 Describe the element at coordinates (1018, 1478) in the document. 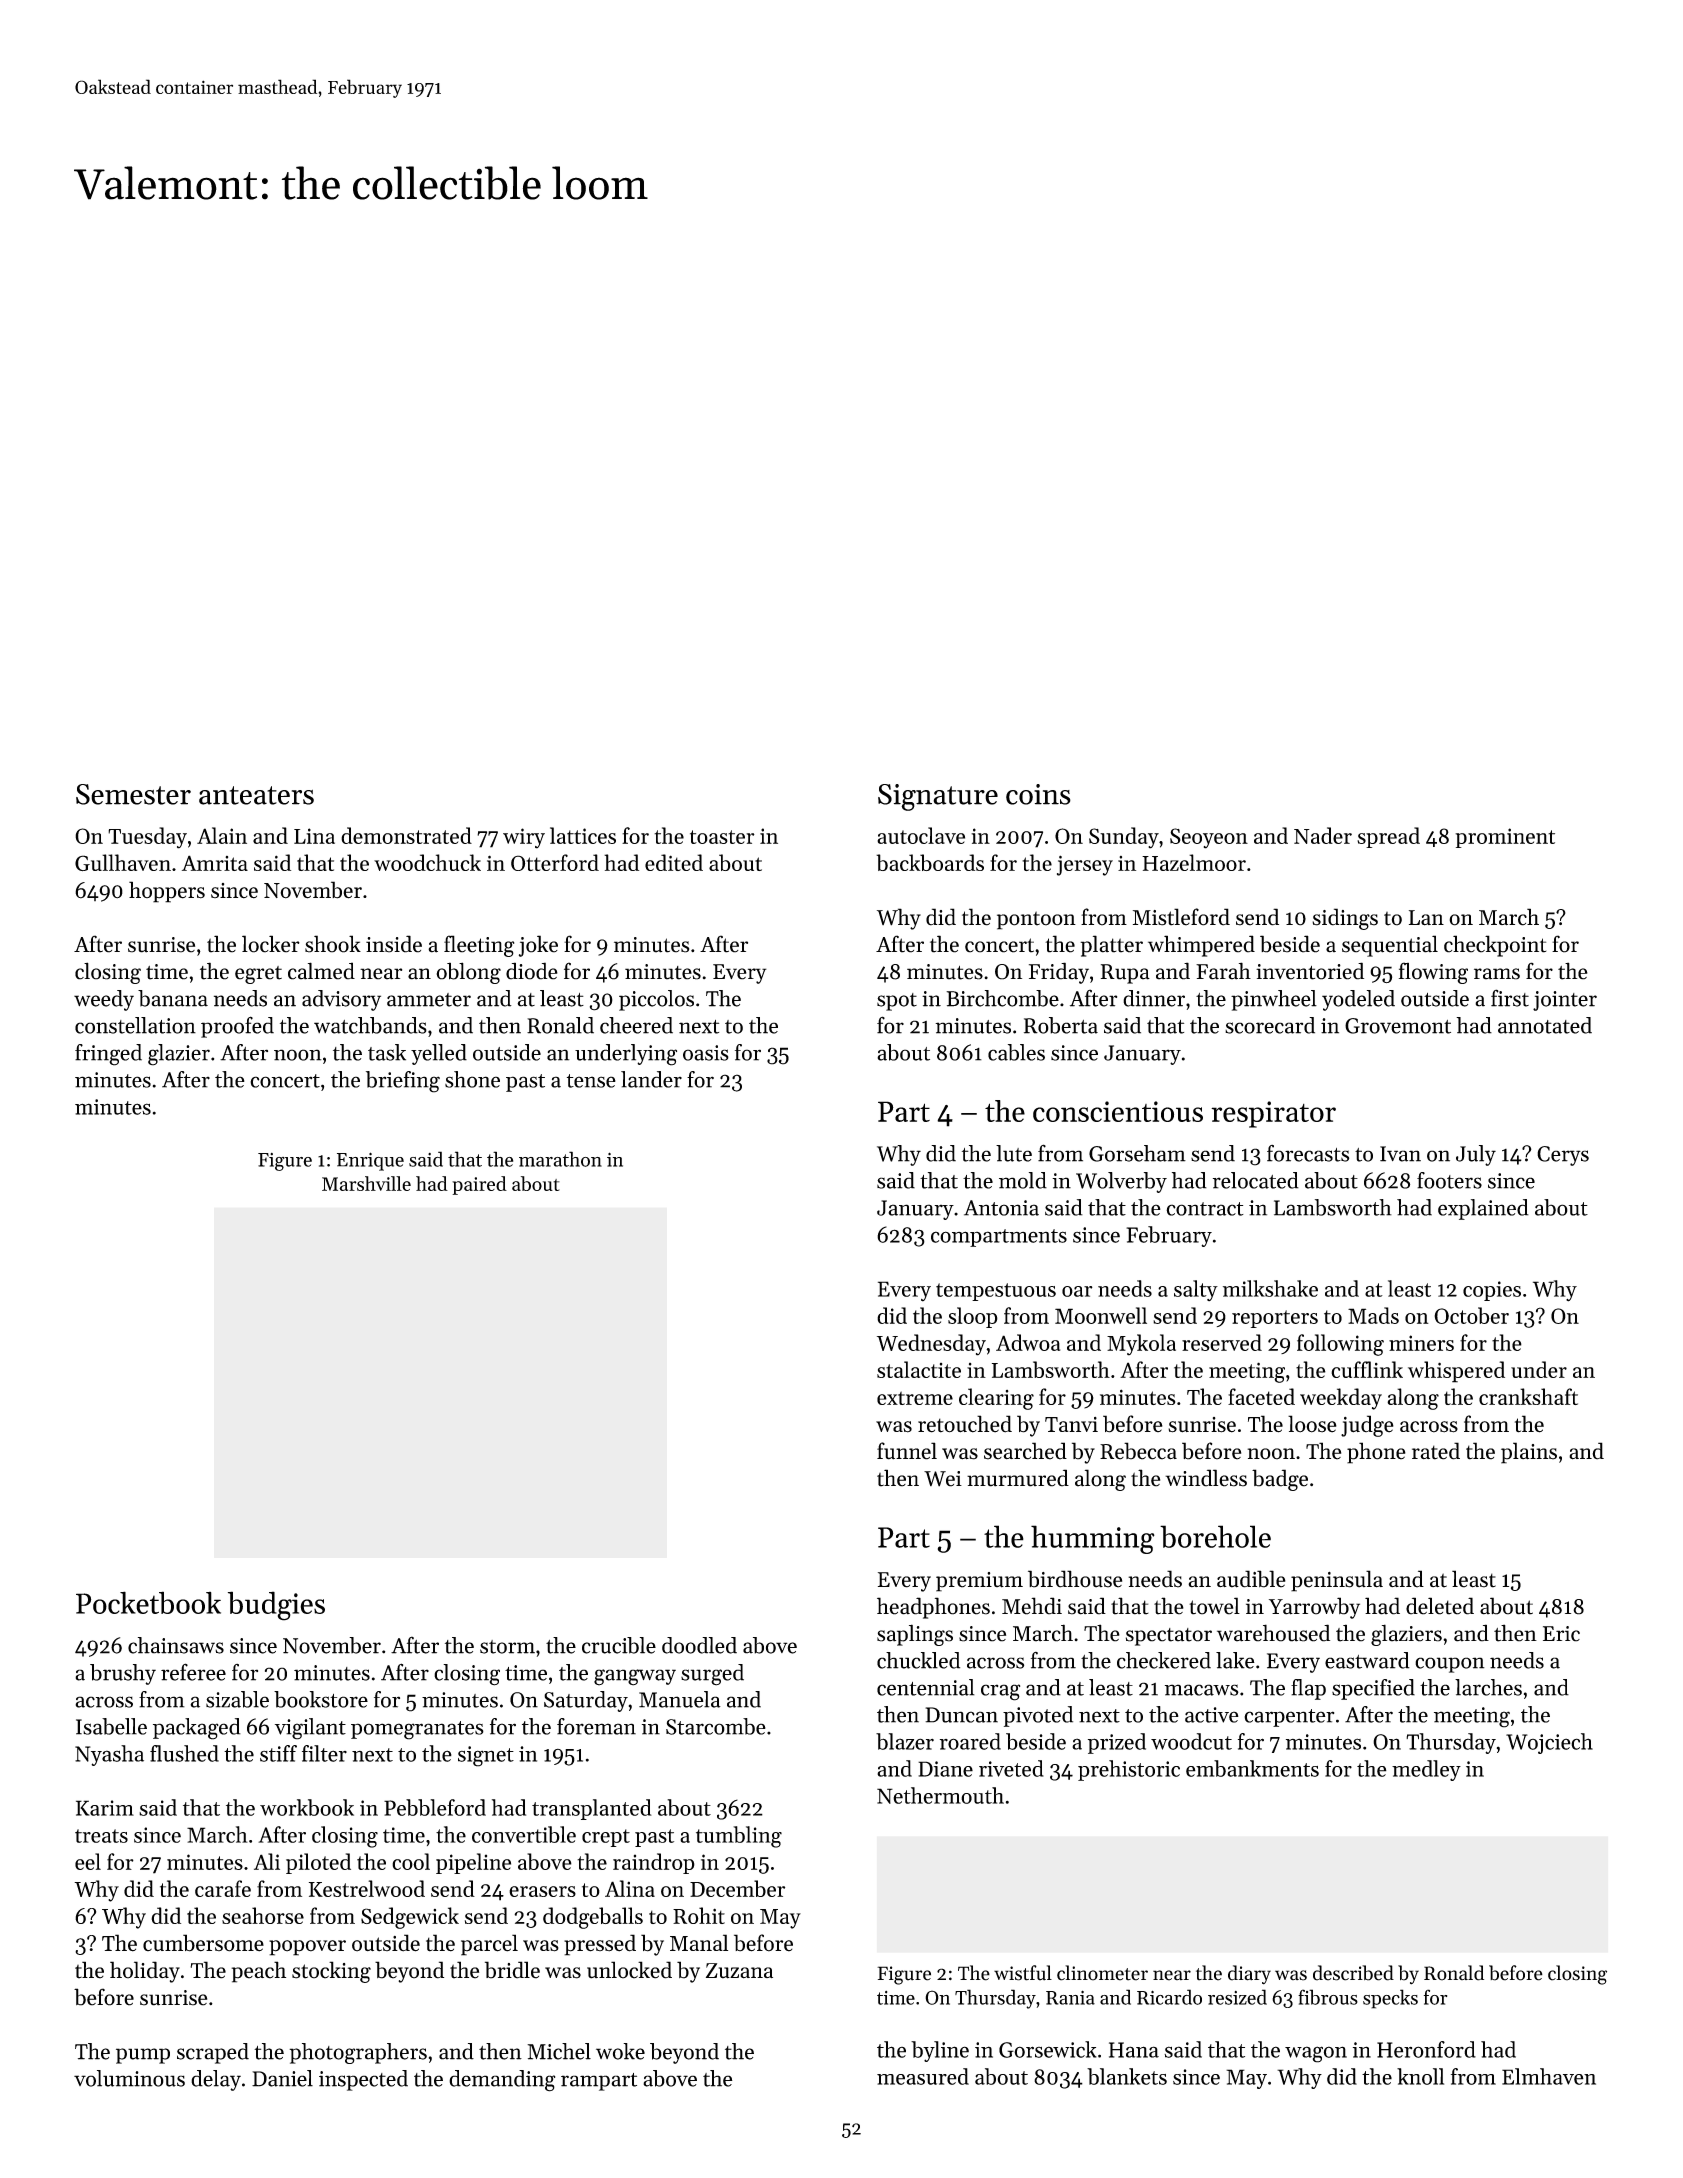

I see `murmured` at that location.
